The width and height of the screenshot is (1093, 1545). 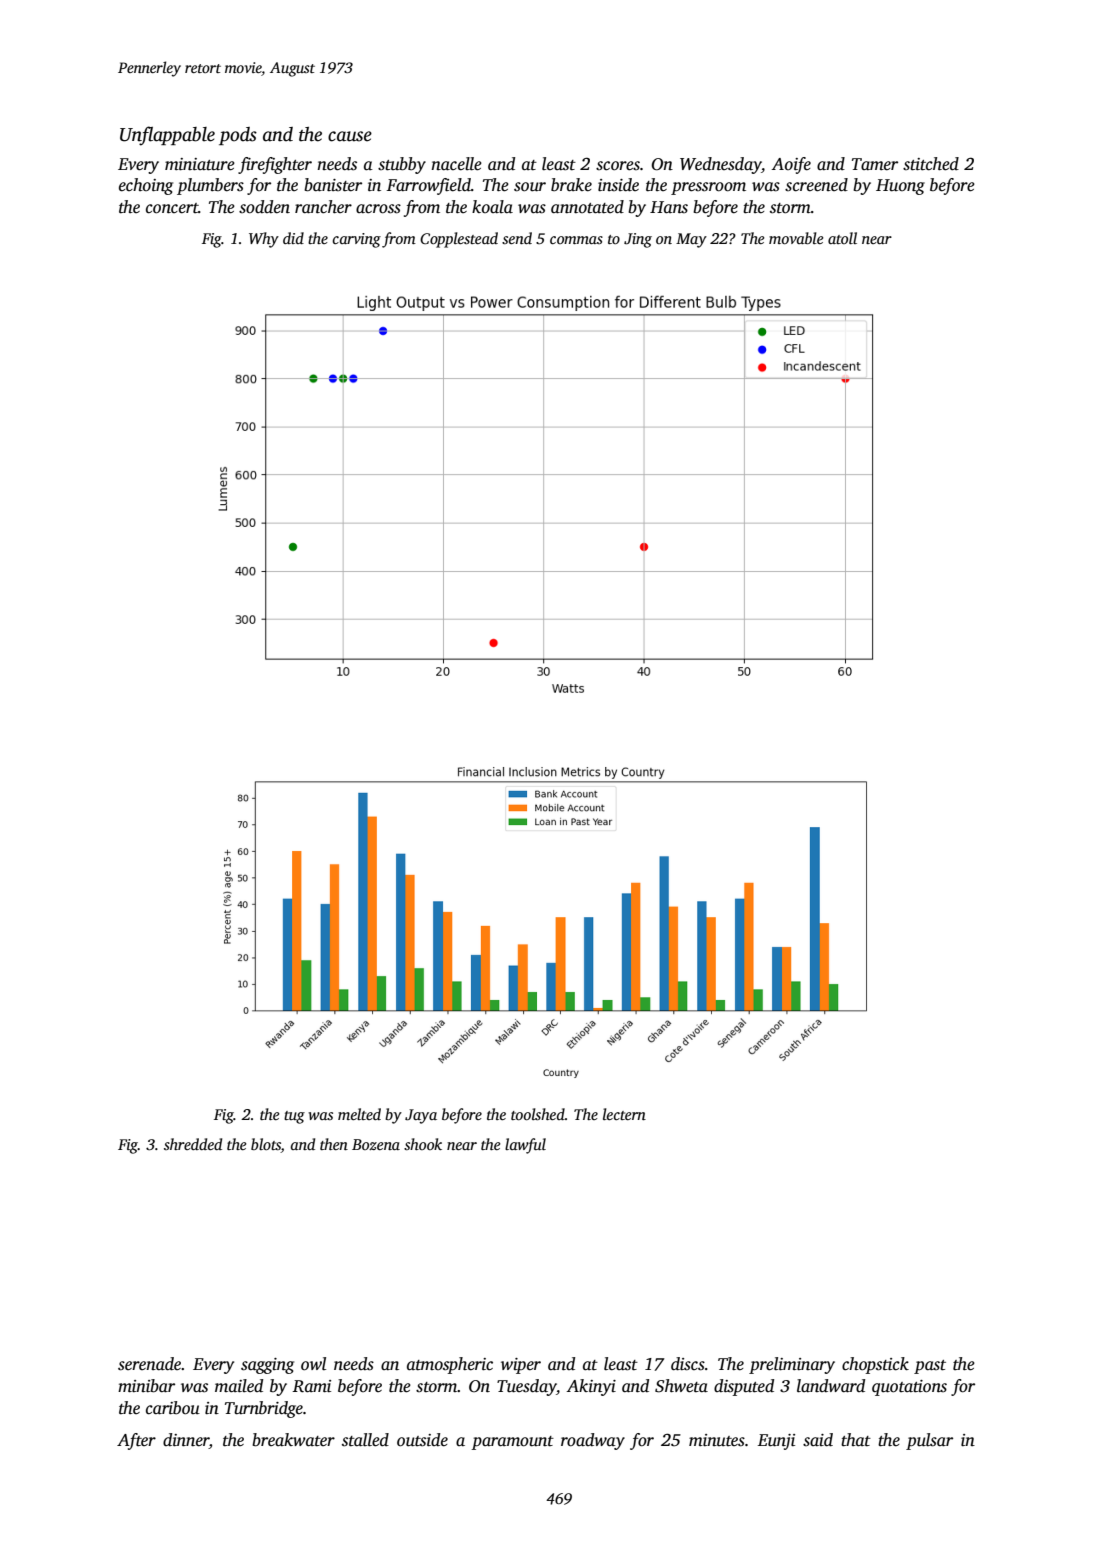 What do you see at coordinates (638, 240) in the screenshot?
I see `Jing` at bounding box center [638, 240].
